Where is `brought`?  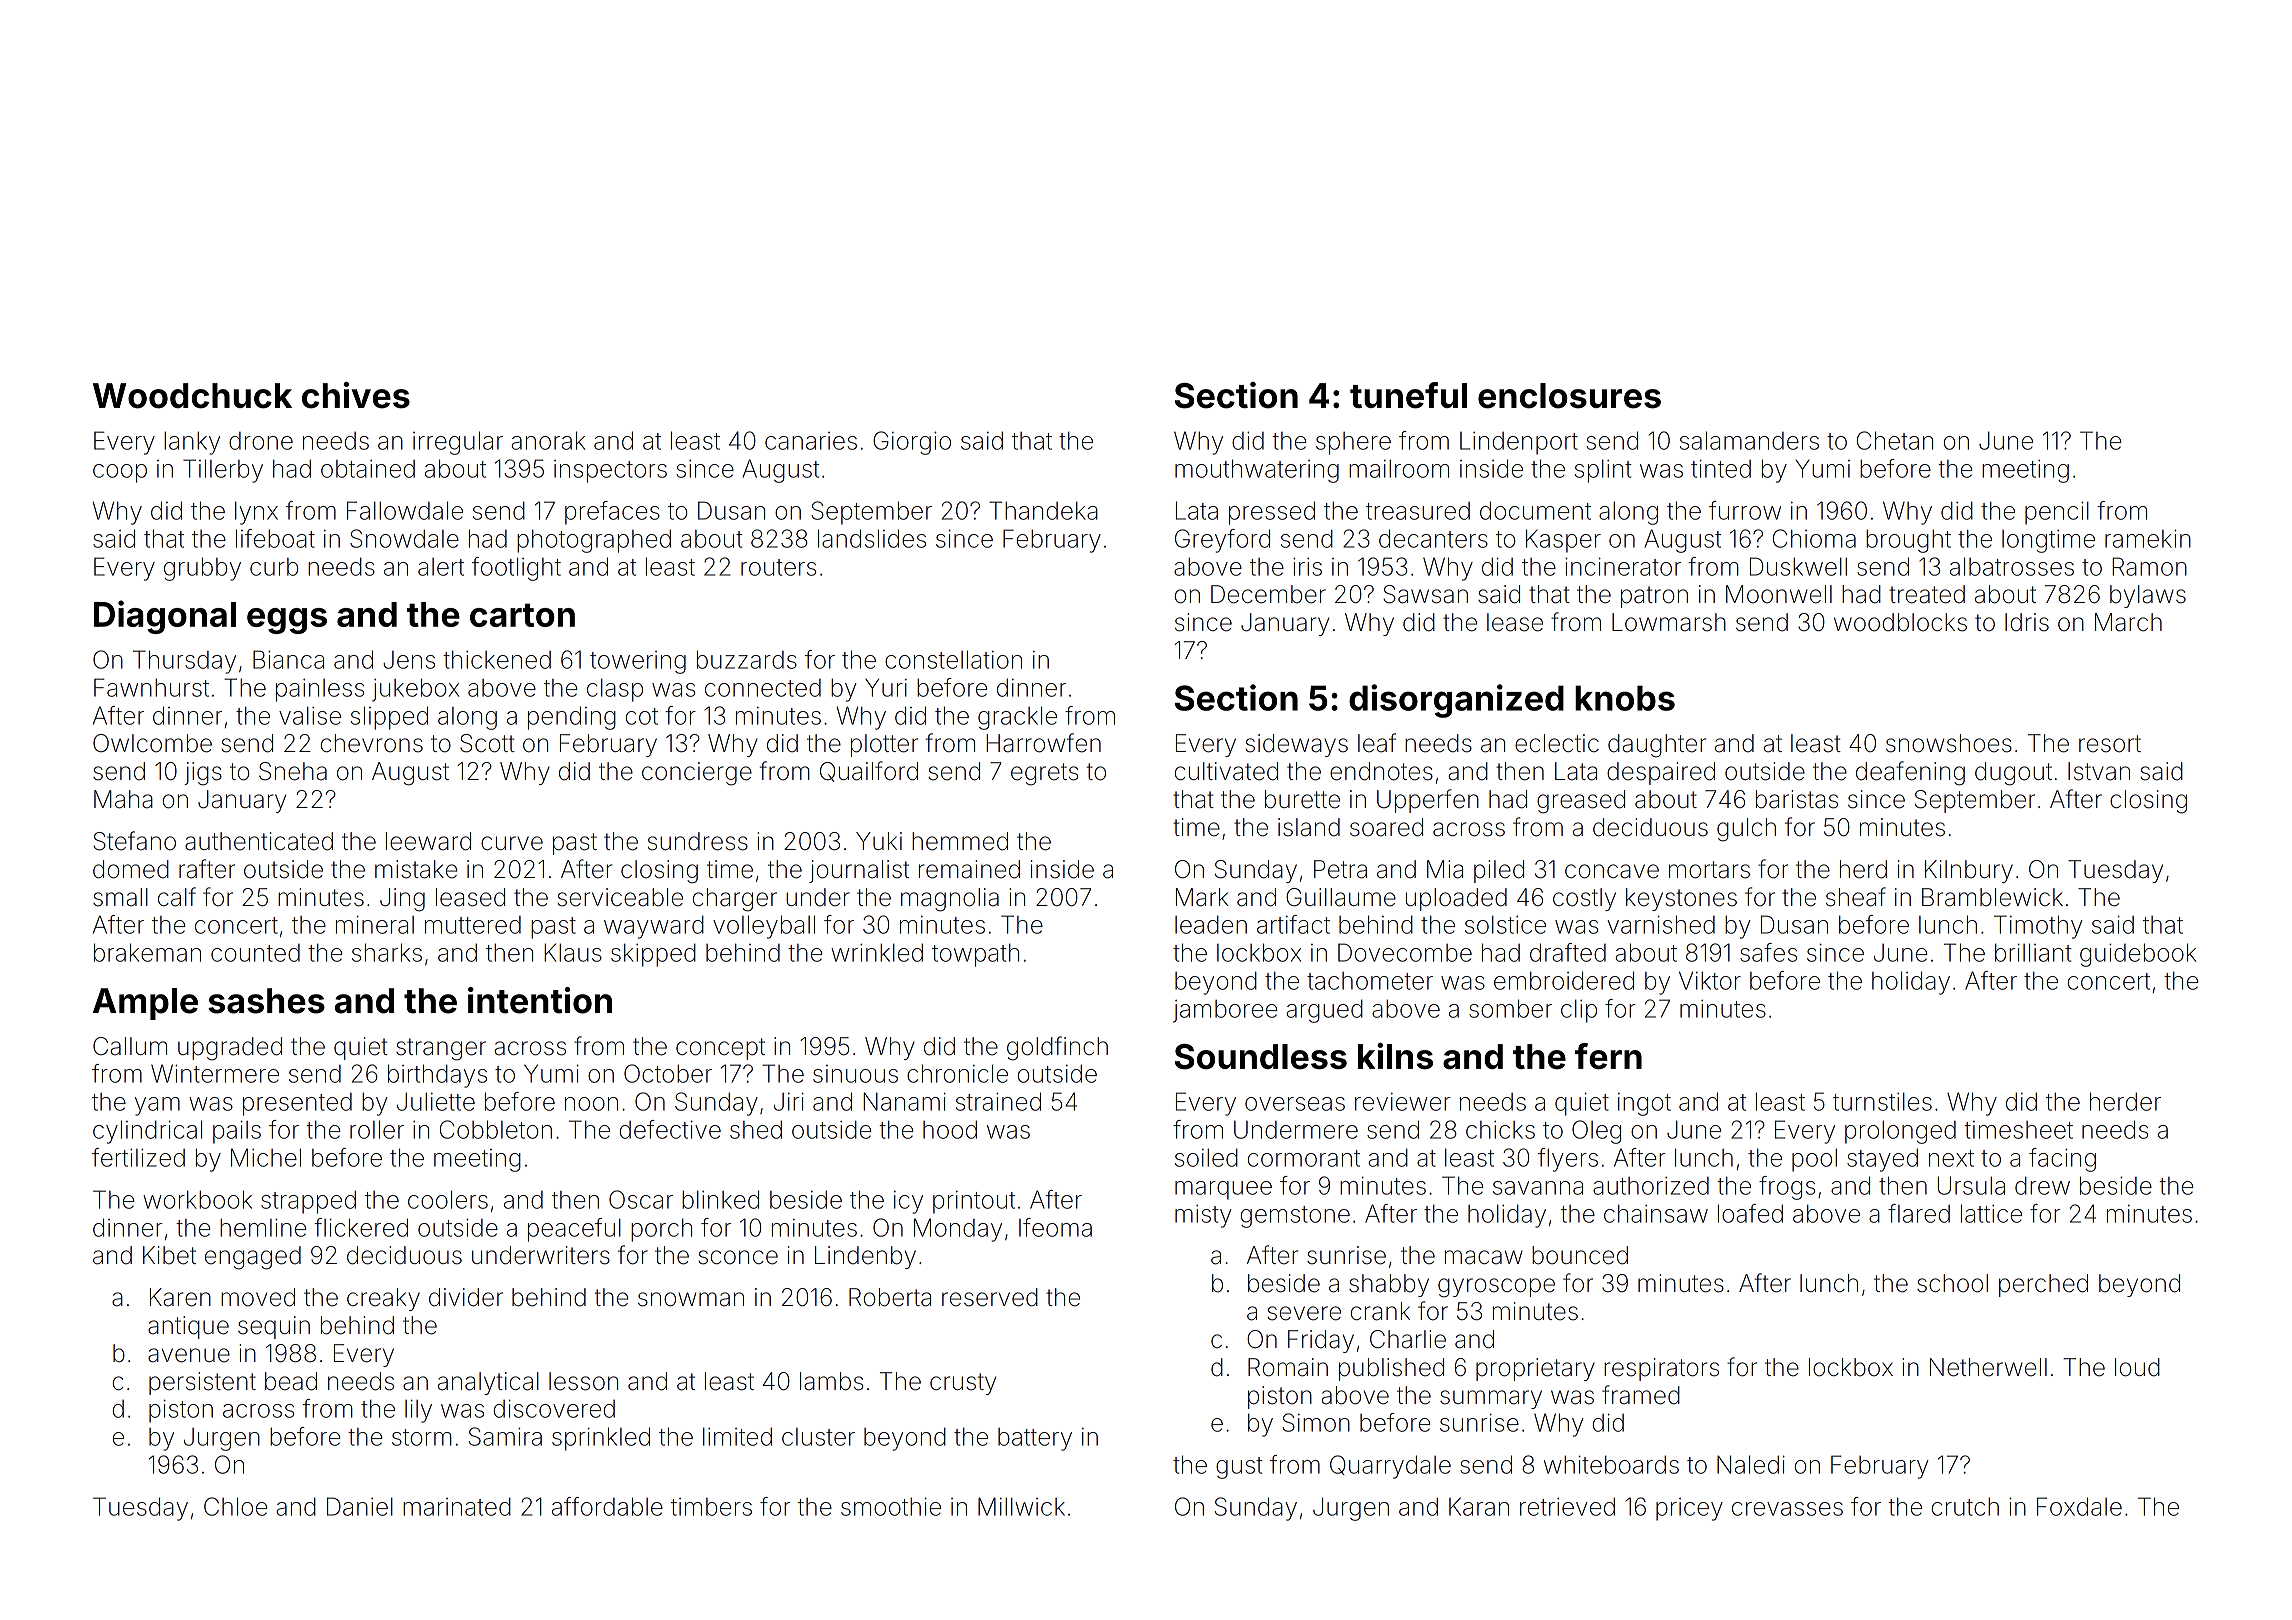 brought is located at coordinates (1908, 541).
